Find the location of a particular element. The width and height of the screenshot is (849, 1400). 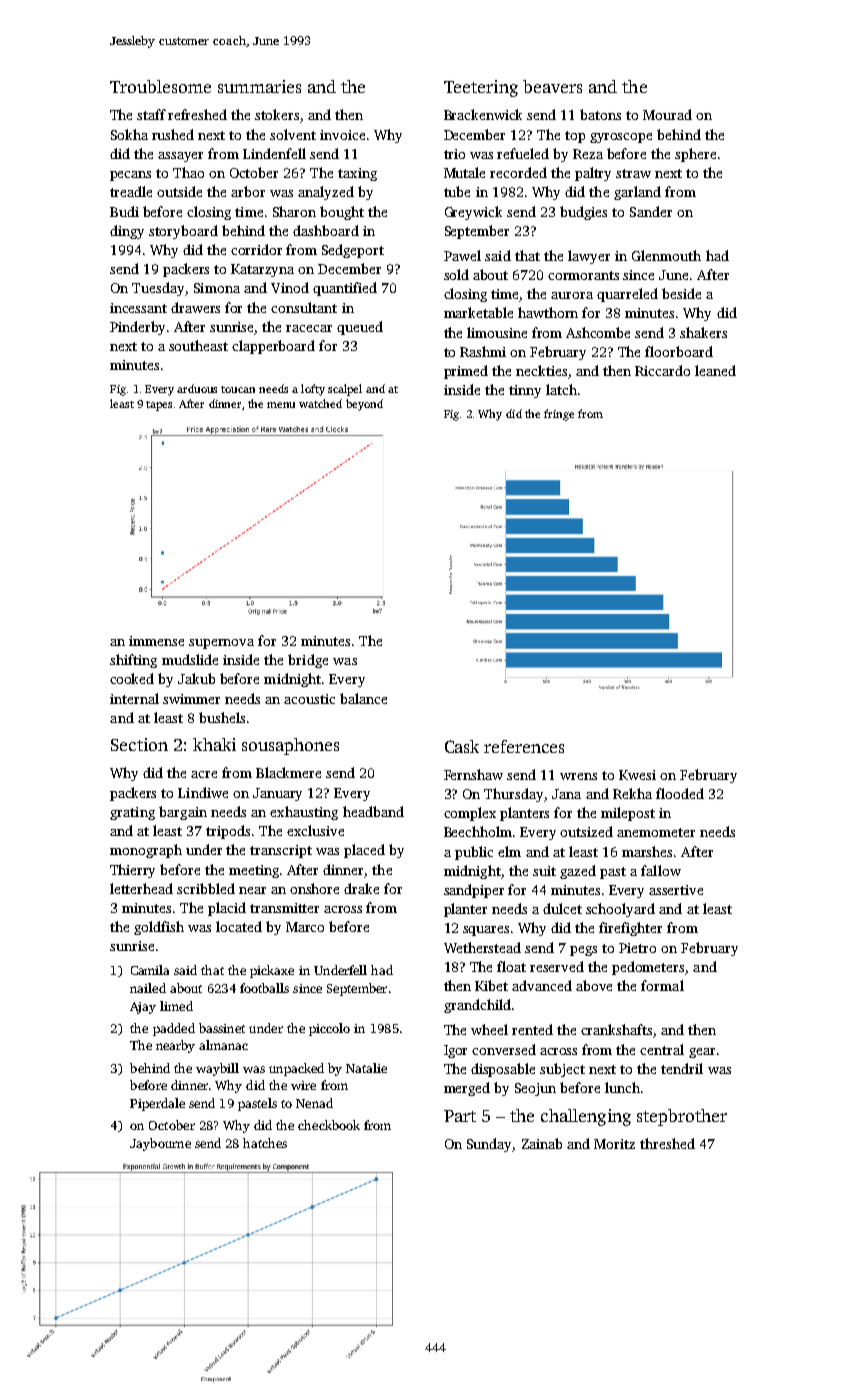

Camila is located at coordinates (150, 970).
